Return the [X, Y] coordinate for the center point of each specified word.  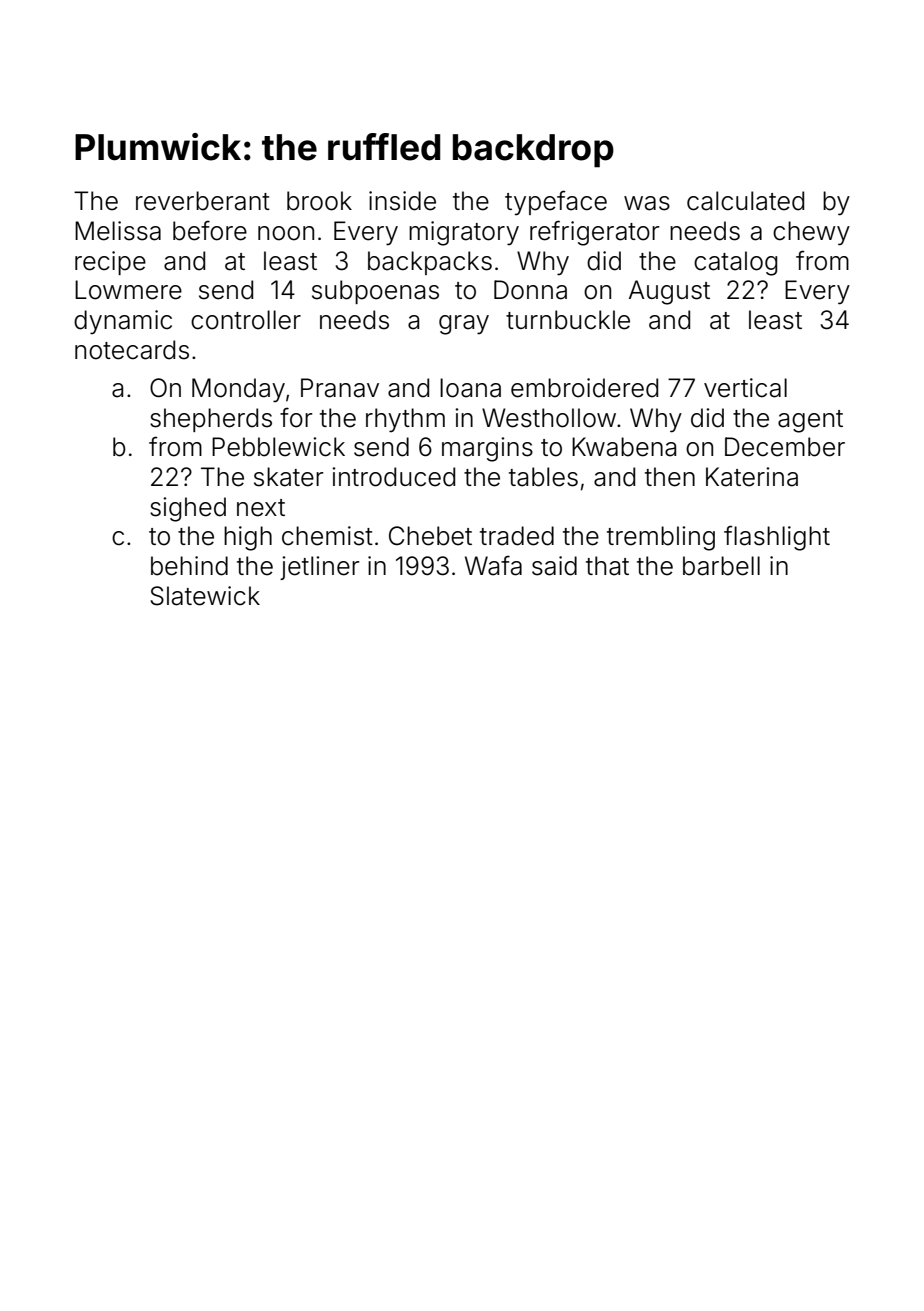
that [607, 566]
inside [402, 201]
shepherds [211, 420]
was [647, 203]
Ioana [470, 388]
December [785, 447]
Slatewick [205, 596]
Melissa [118, 231]
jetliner [319, 568]
